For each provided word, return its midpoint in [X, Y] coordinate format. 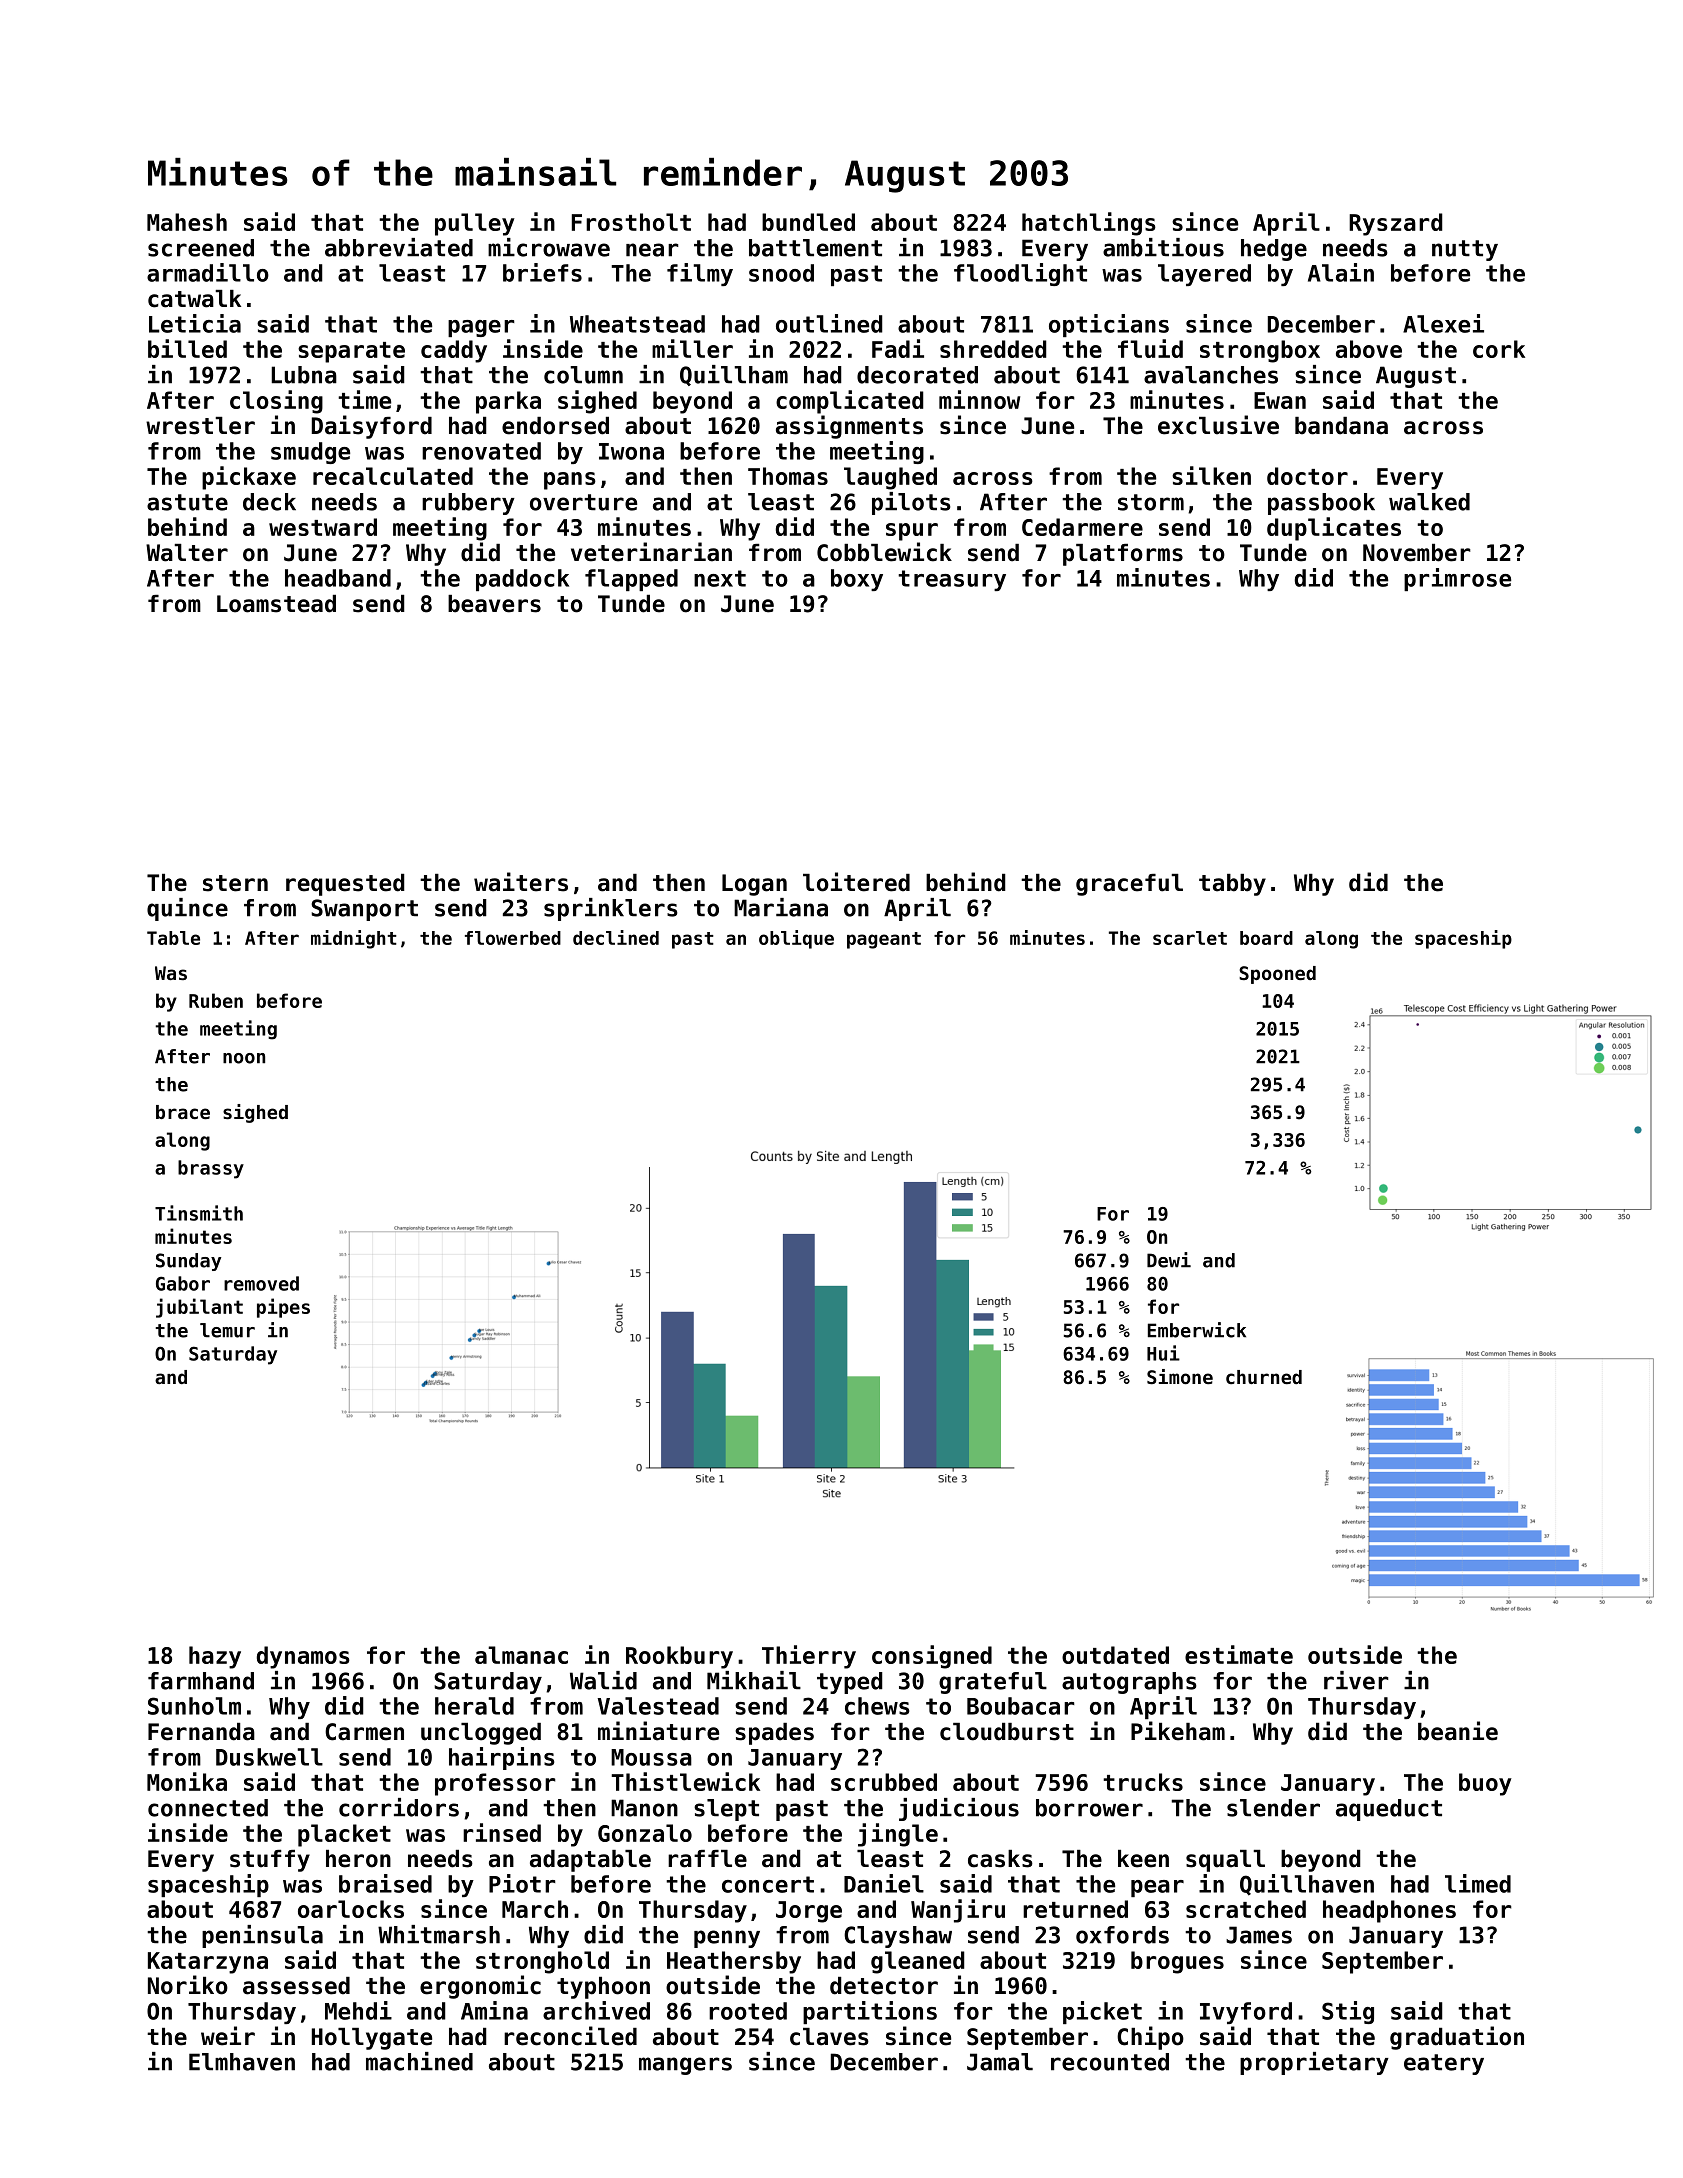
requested [345, 885]
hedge [1274, 250]
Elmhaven [242, 2062]
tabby [1232, 885]
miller [692, 348]
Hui [1163, 1353]
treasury [952, 580]
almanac [521, 1655]
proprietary [1314, 2063]
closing [276, 402]
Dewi [1169, 1260]
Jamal [1000, 2062]
